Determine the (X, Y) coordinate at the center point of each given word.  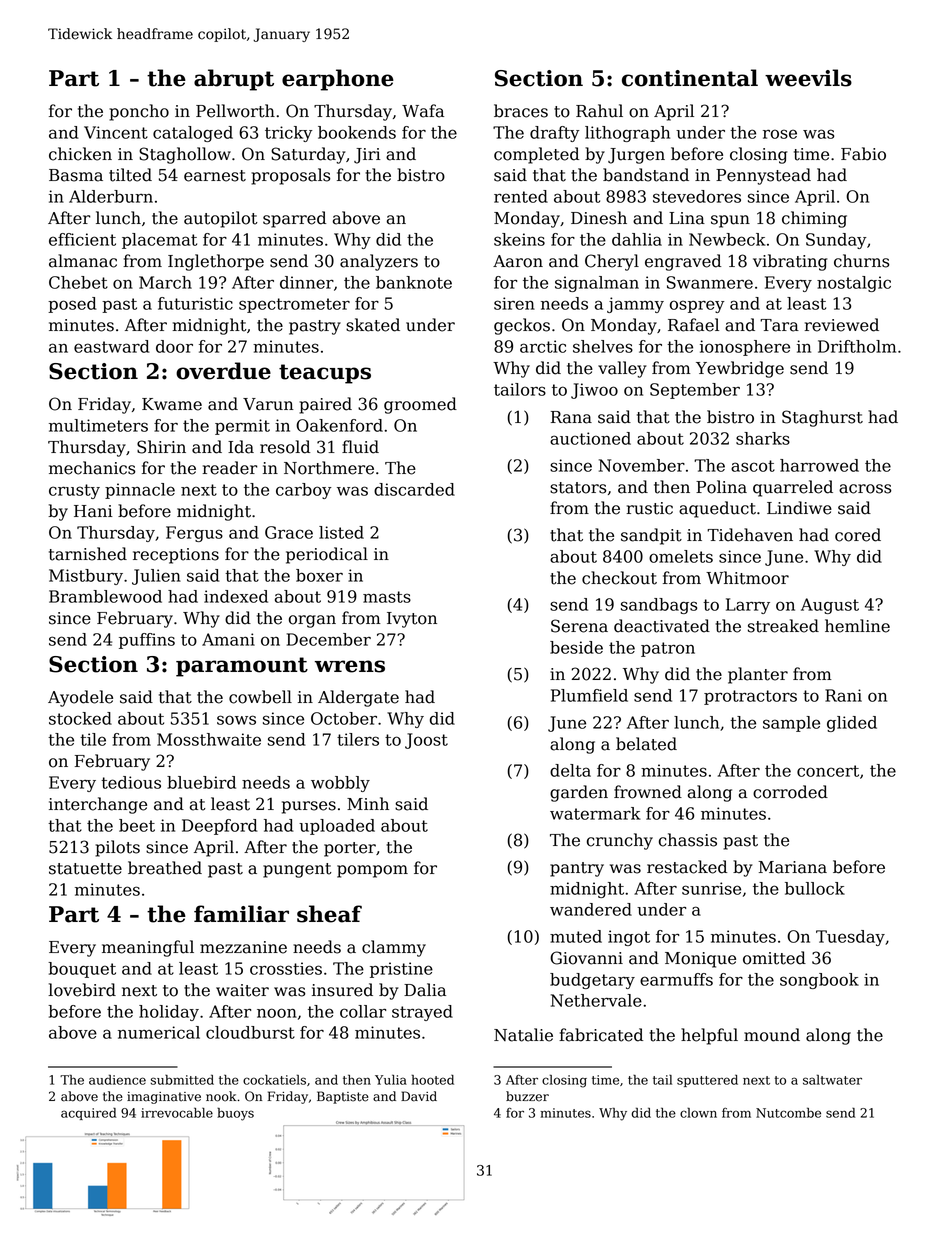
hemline (857, 626)
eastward (112, 346)
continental (690, 78)
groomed (420, 405)
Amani (228, 639)
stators (578, 488)
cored (858, 535)
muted (576, 936)
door (174, 346)
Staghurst (822, 418)
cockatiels (274, 1079)
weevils (808, 78)
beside (576, 647)
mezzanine (243, 947)
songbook (819, 981)
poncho (139, 112)
